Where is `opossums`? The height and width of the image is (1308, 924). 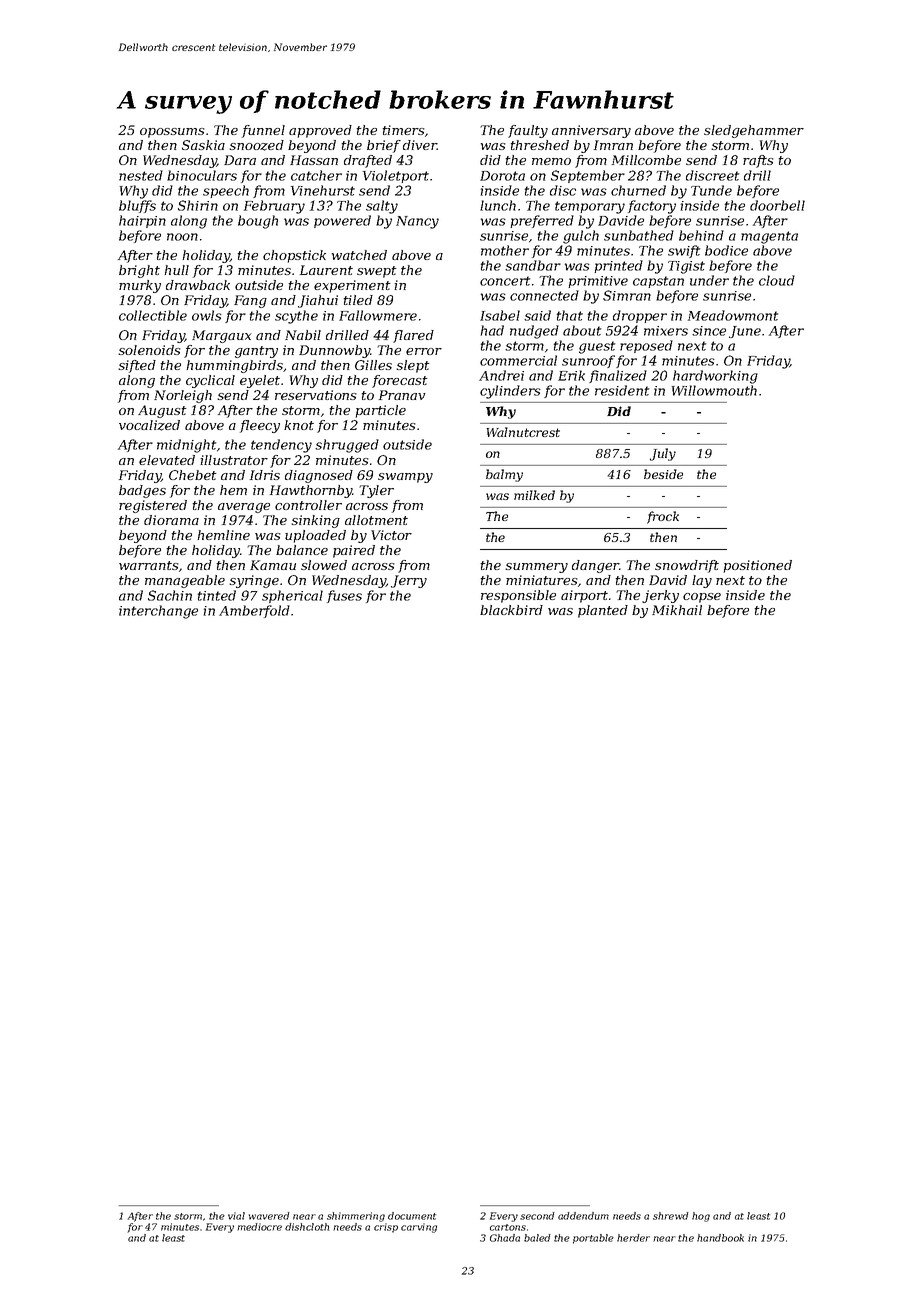
opossums is located at coordinates (172, 133).
